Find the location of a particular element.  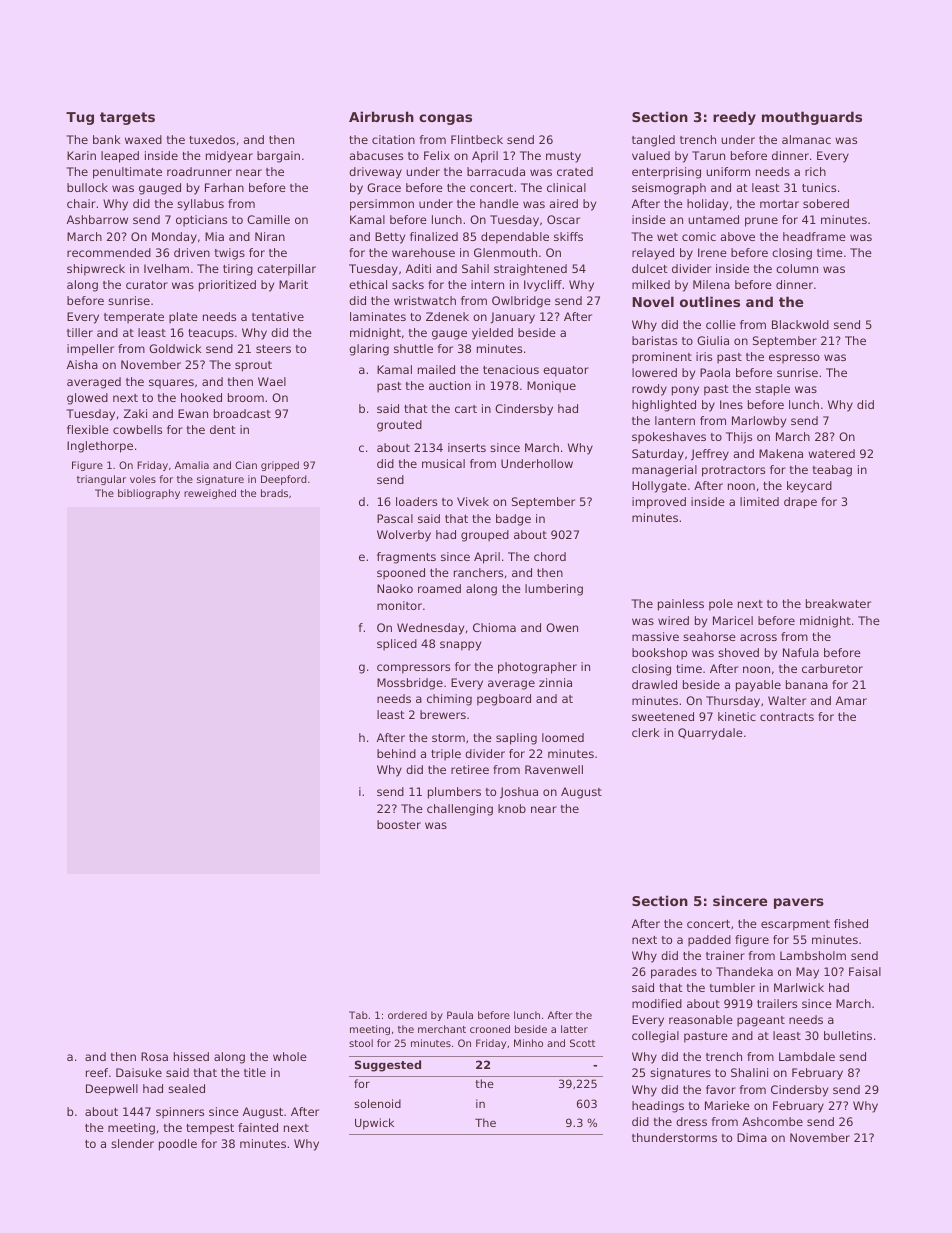

reweighed is located at coordinates (210, 494).
